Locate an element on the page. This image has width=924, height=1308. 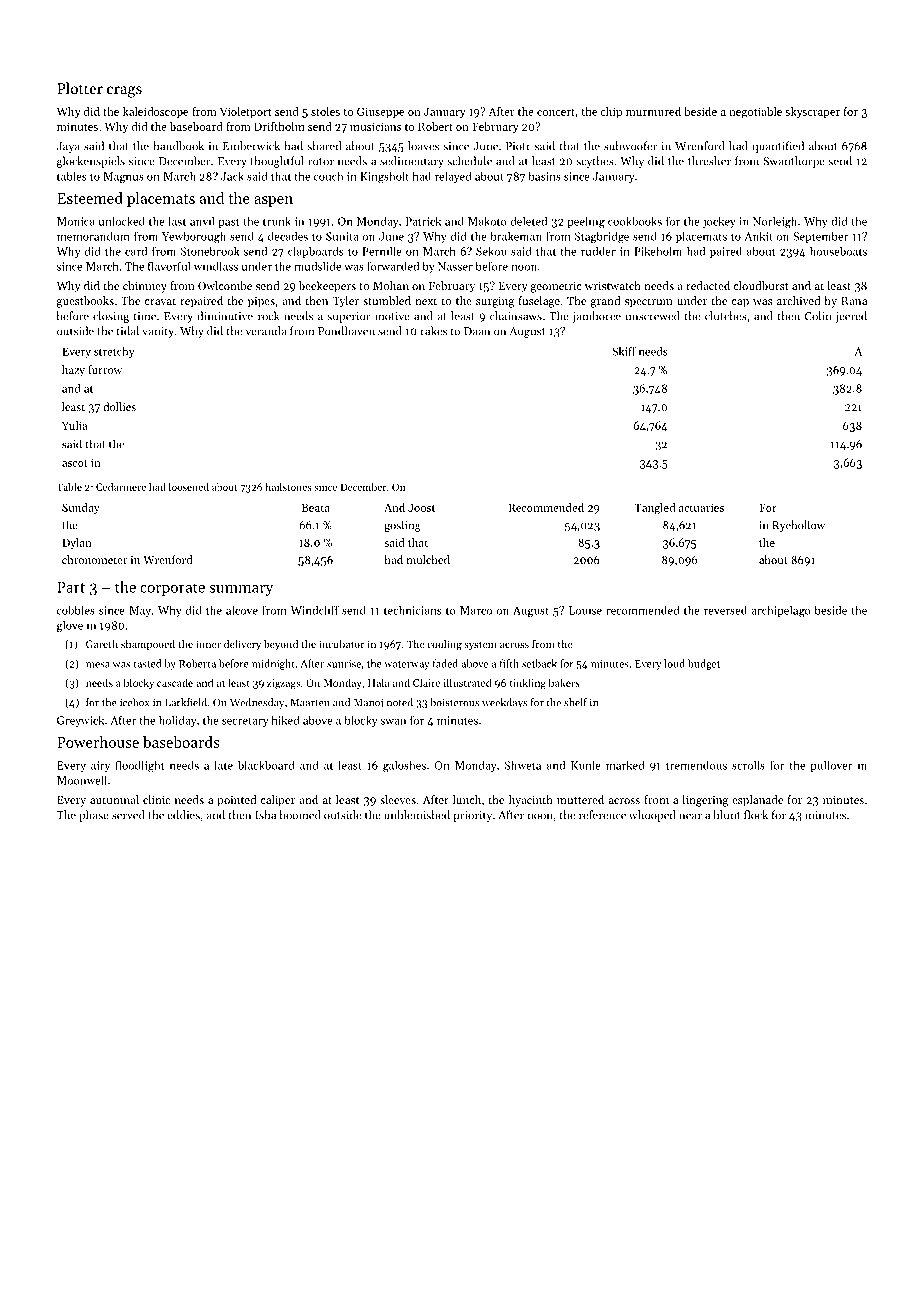
negotiable is located at coordinates (755, 113).
